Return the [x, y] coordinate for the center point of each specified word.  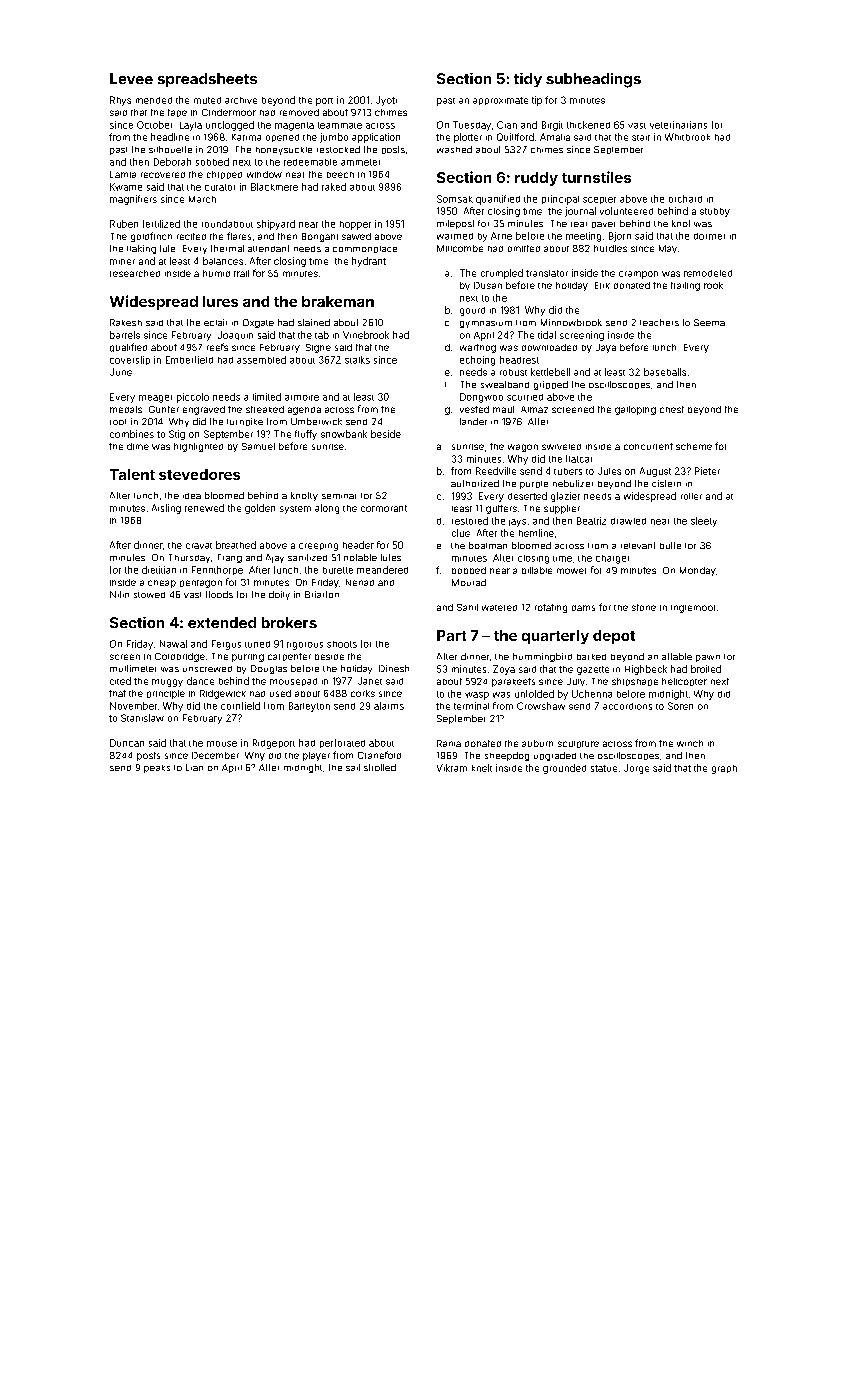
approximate [500, 101]
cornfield [240, 706]
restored [470, 521]
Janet [370, 681]
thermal [227, 248]
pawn [708, 658]
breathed [236, 545]
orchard [685, 199]
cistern [666, 483]
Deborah [172, 162]
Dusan [488, 285]
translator [547, 273]
